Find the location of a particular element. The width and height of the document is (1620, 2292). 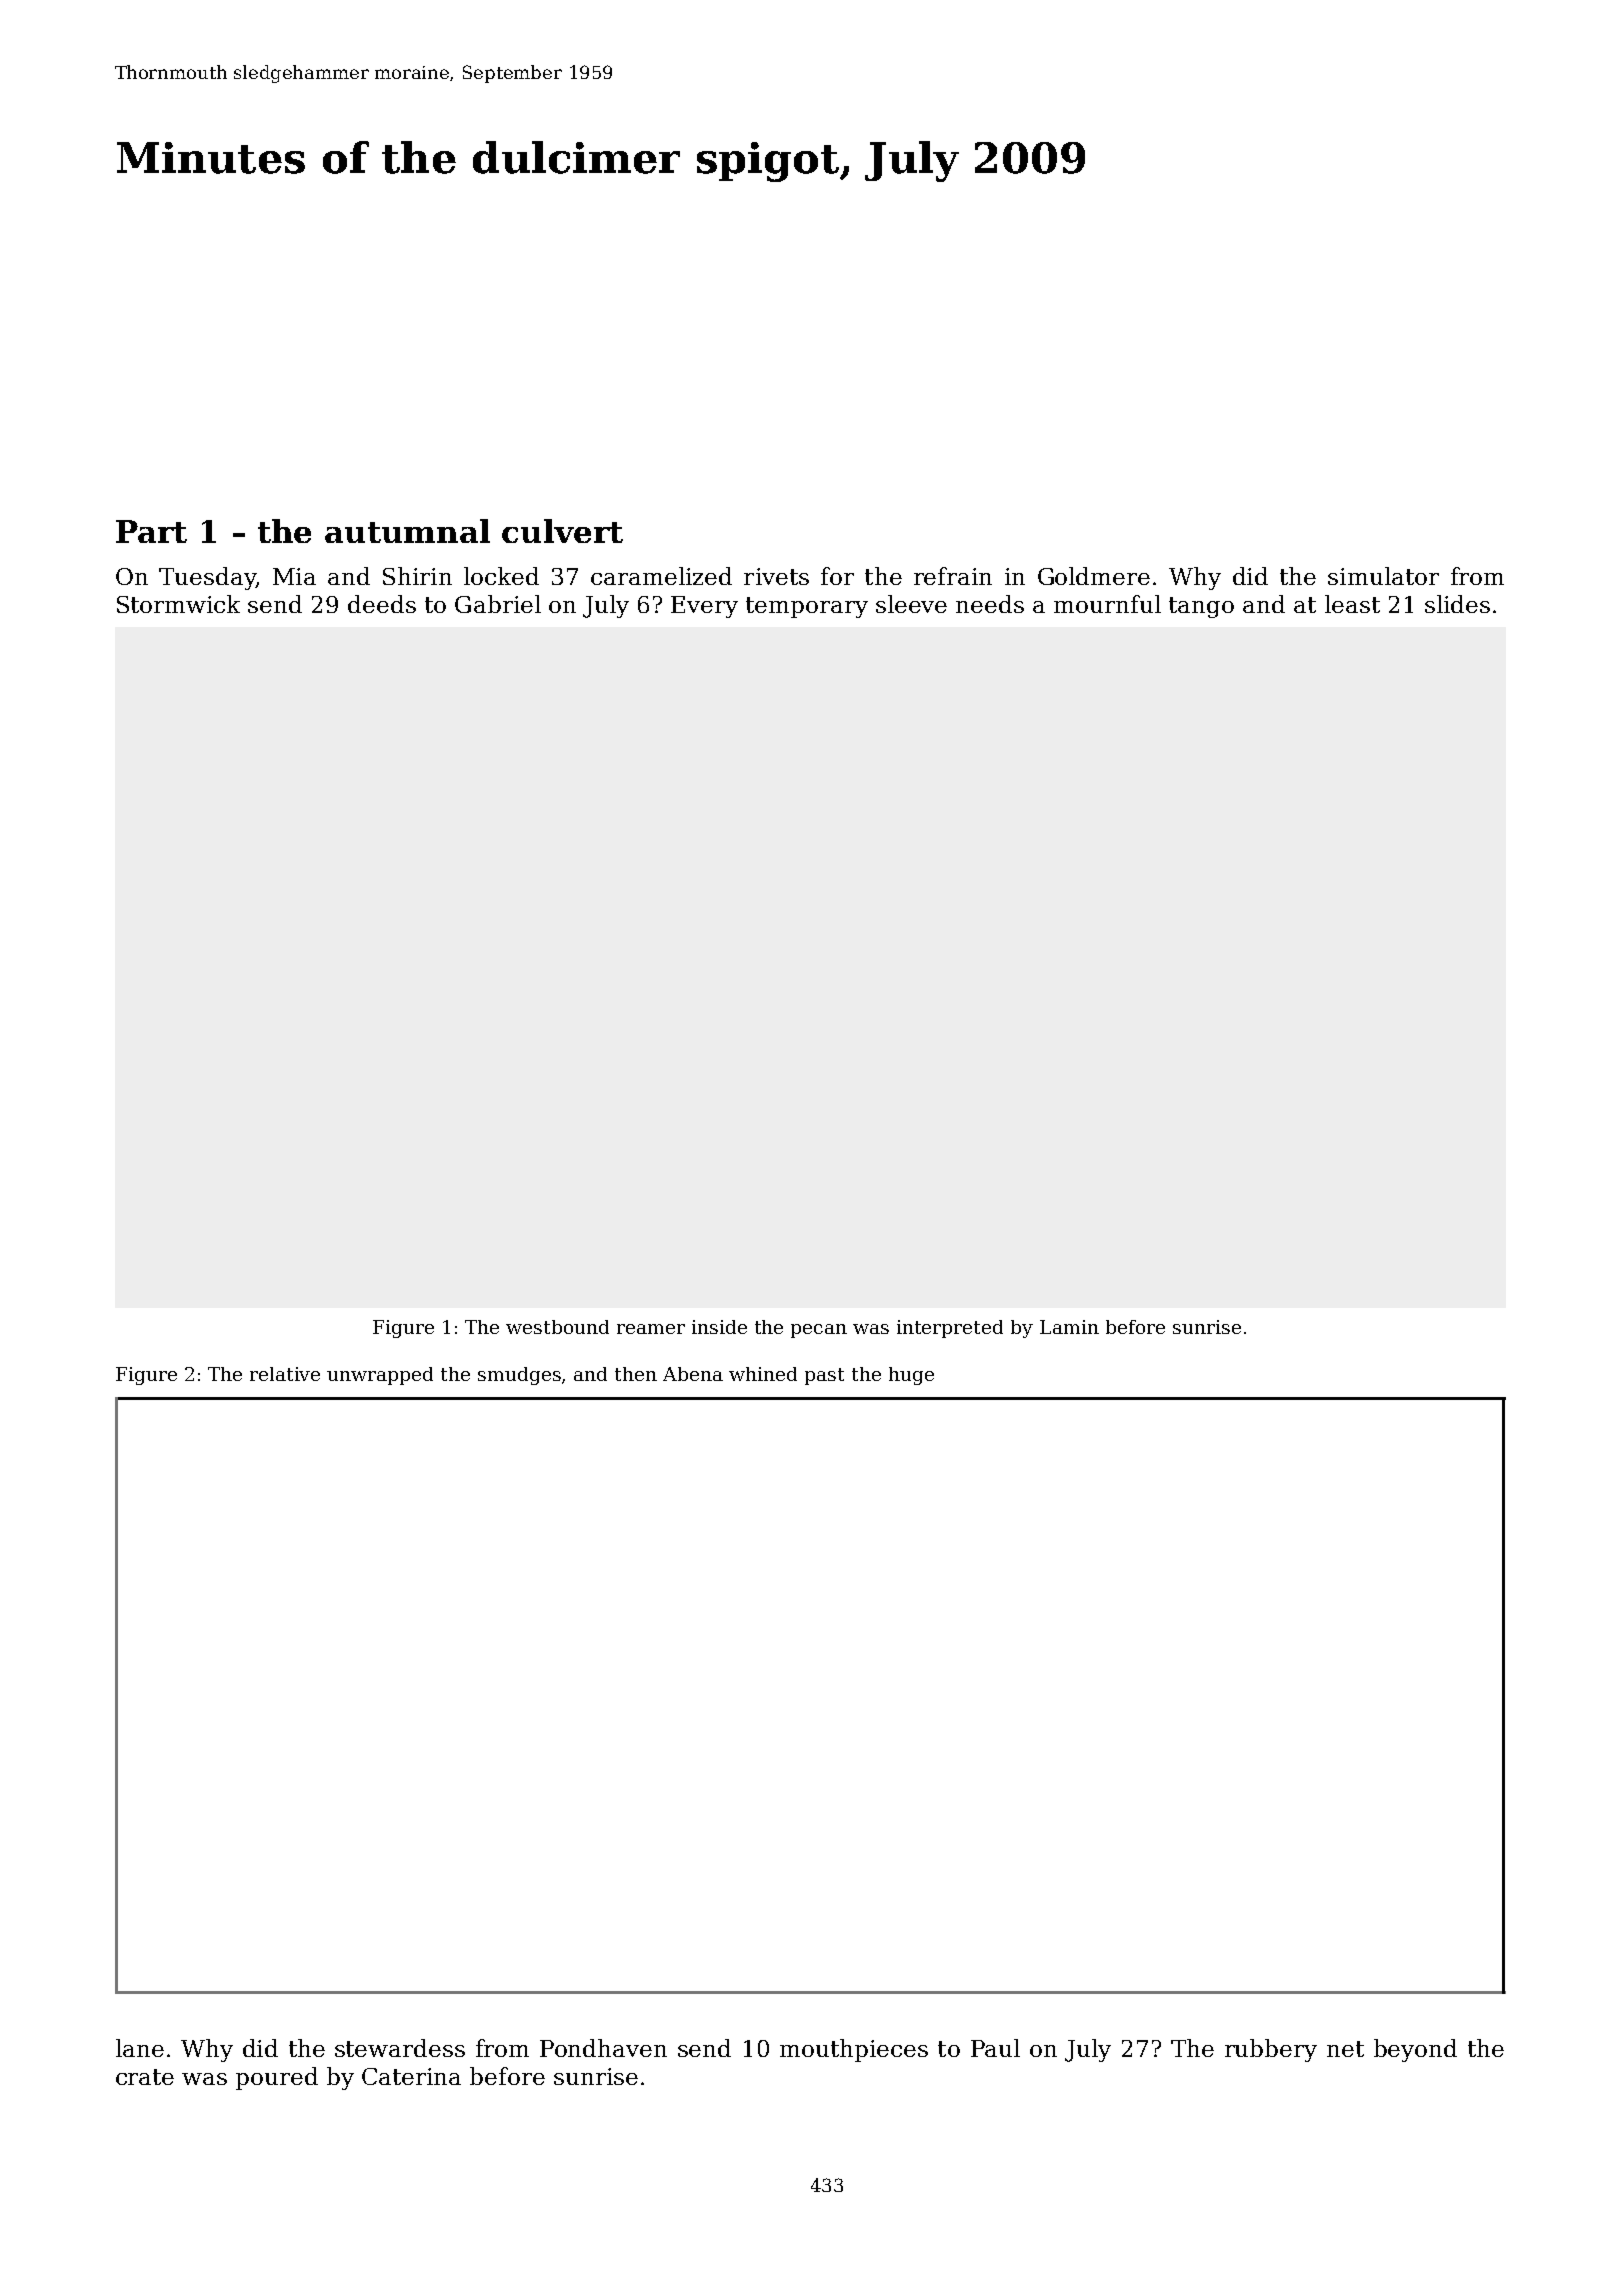

then is located at coordinates (636, 1374).
